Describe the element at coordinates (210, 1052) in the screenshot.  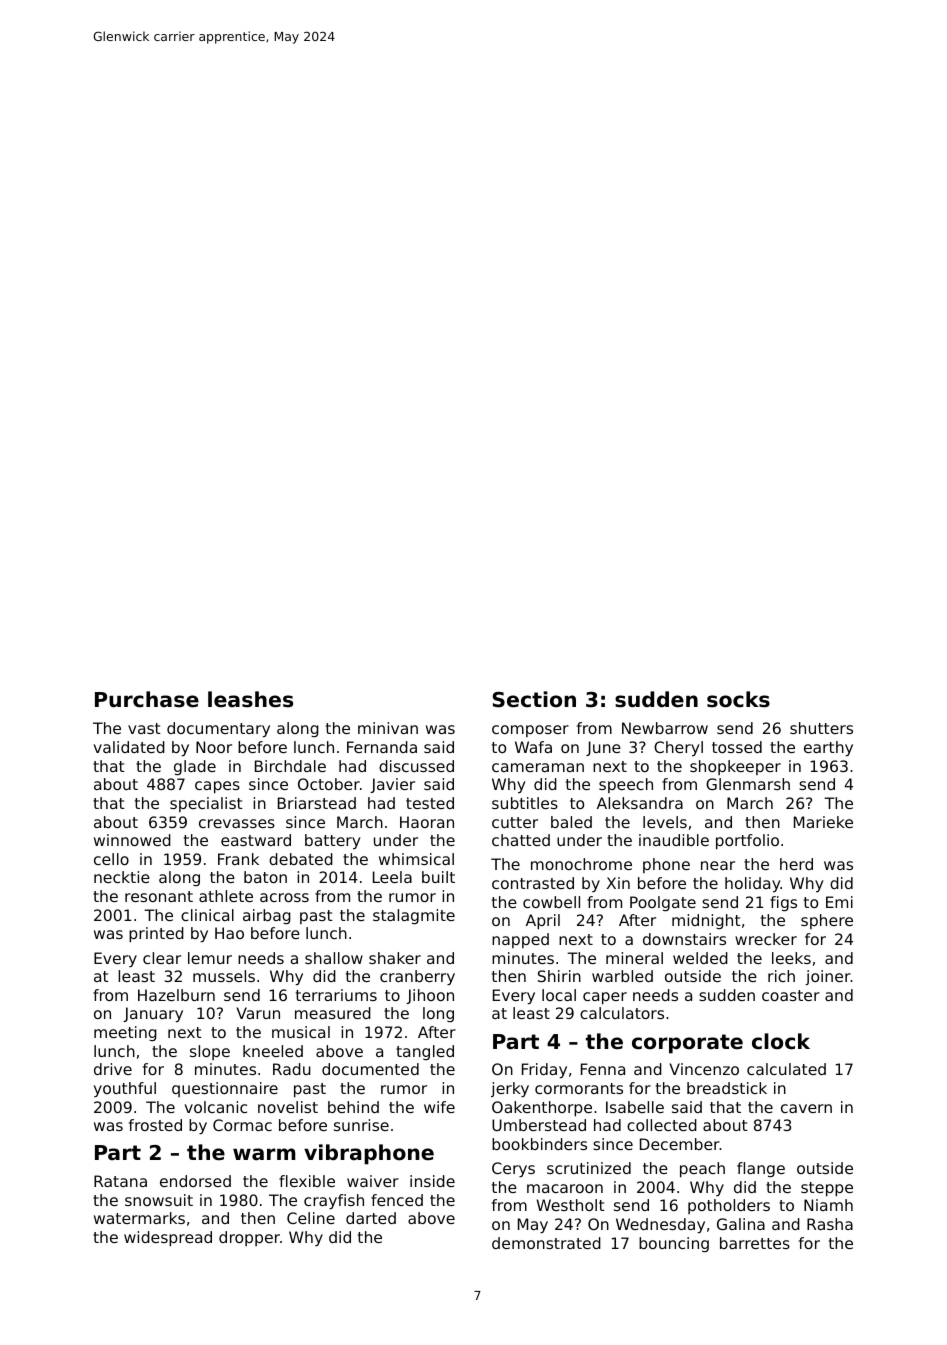
I see `slope` at that location.
